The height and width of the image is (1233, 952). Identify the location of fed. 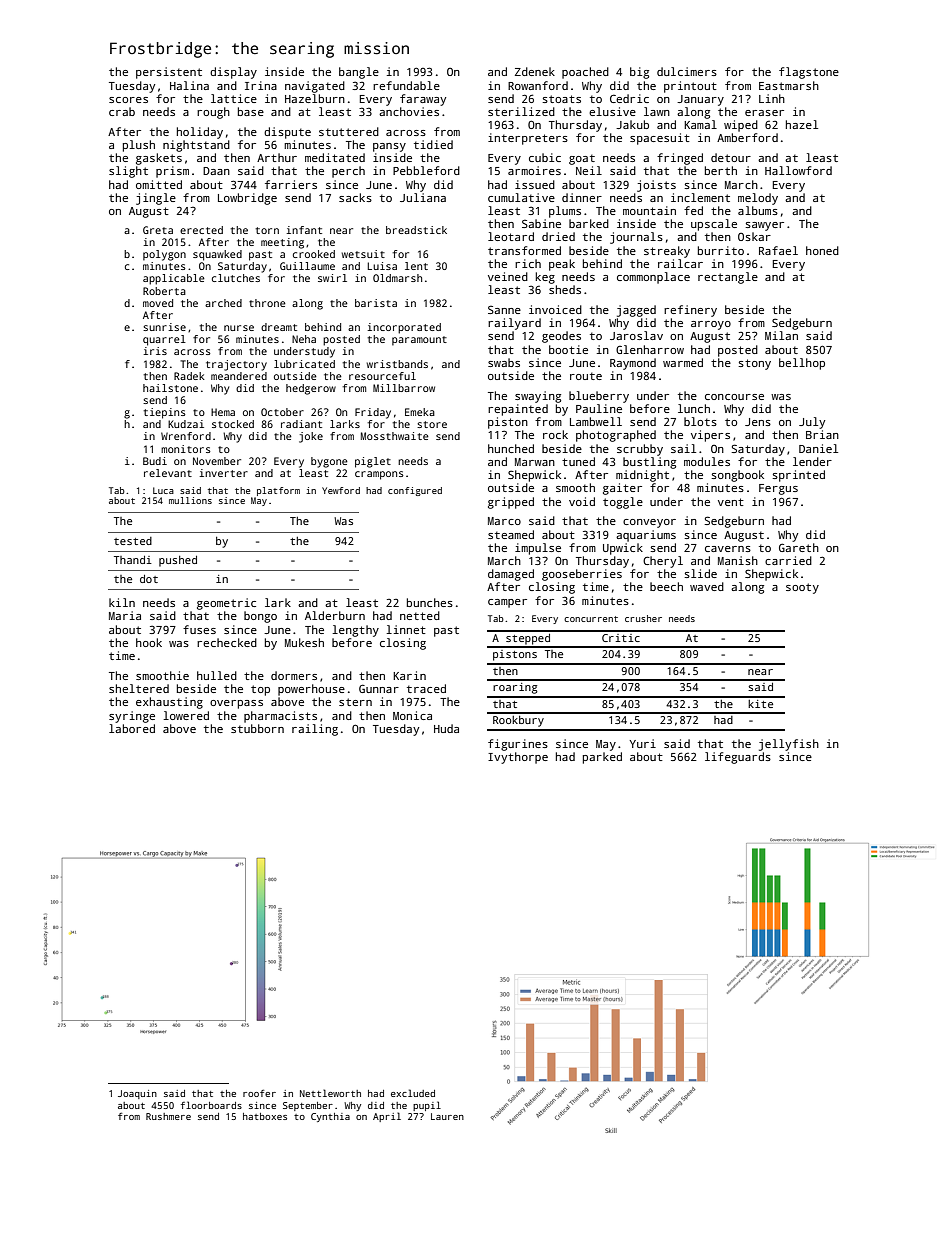
(693, 210).
